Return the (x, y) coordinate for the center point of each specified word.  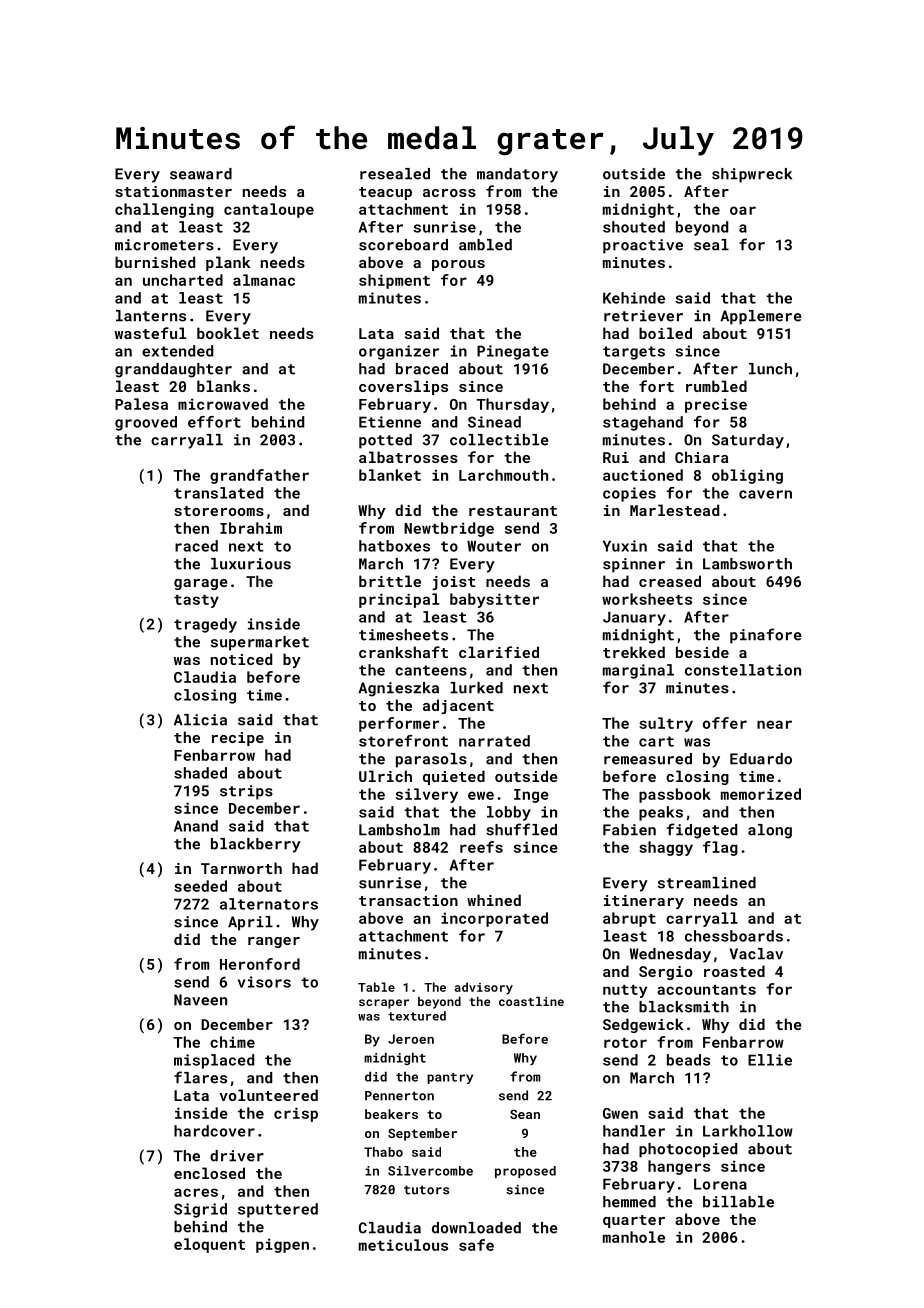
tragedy (205, 625)
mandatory (517, 175)
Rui (616, 457)
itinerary (644, 902)
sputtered (278, 1210)
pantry (450, 1078)
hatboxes (394, 546)
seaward (201, 174)
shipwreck (752, 175)
